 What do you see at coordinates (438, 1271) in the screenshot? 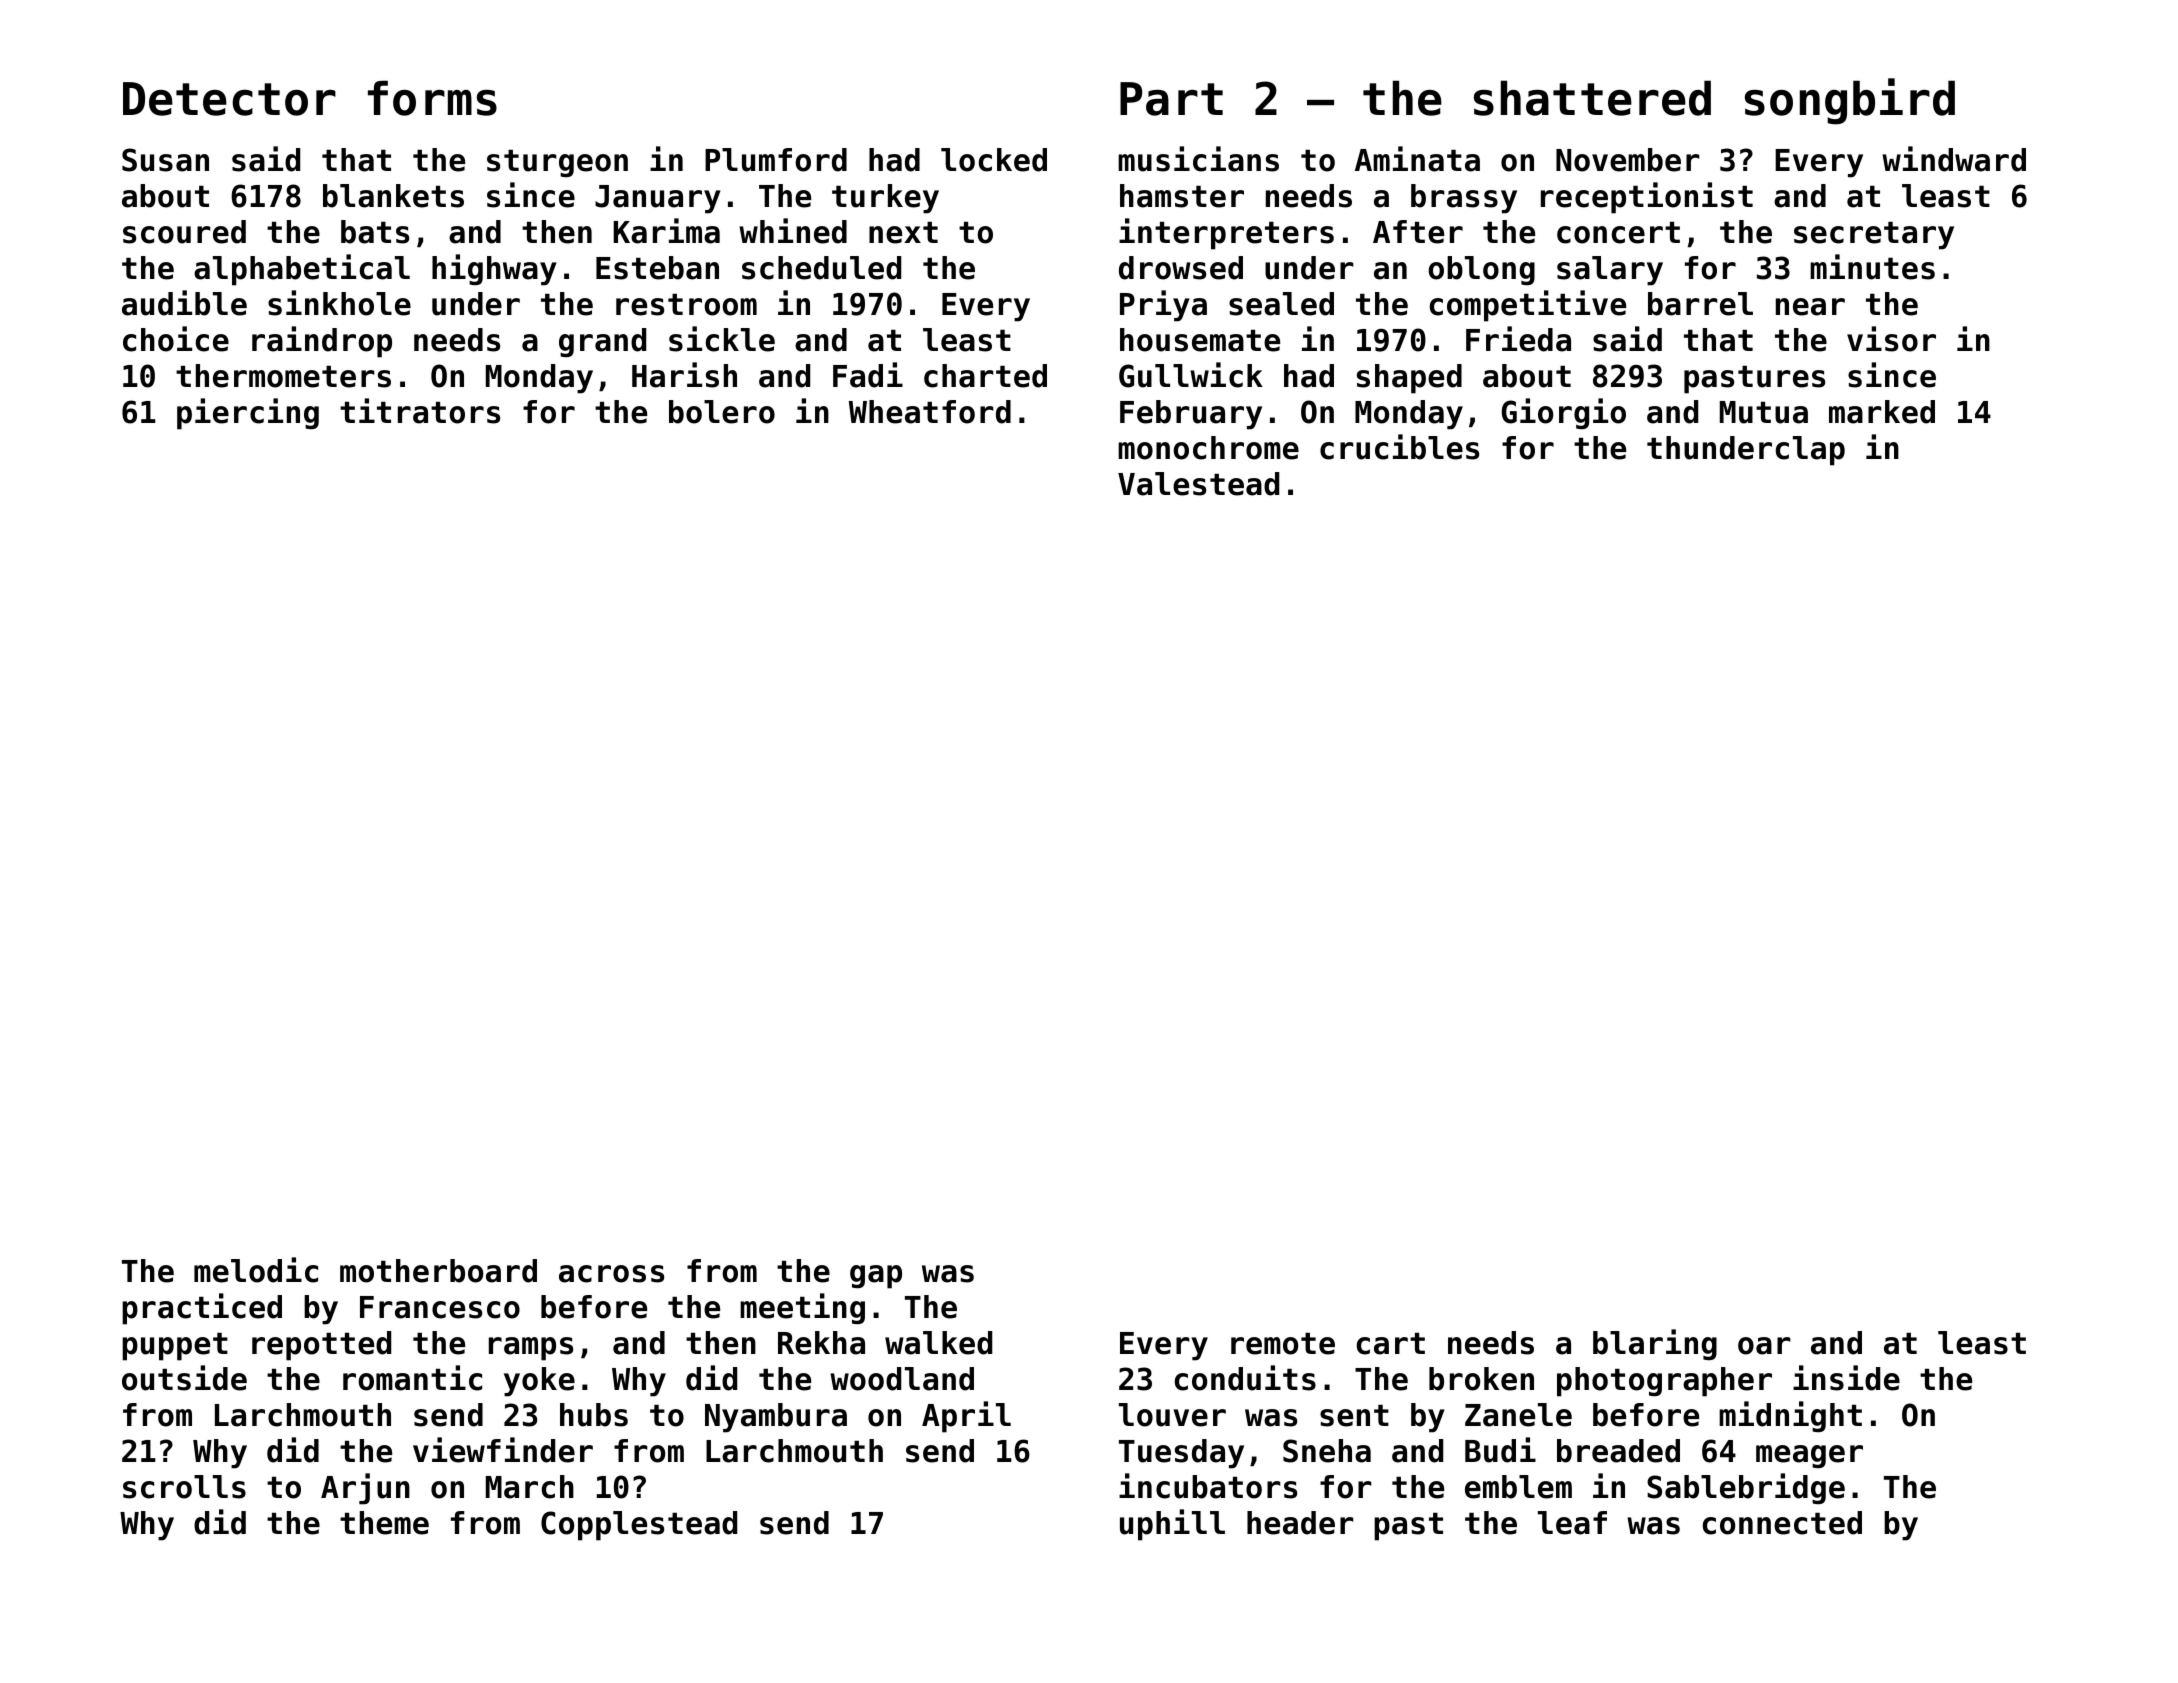
I see `motherboard` at bounding box center [438, 1271].
